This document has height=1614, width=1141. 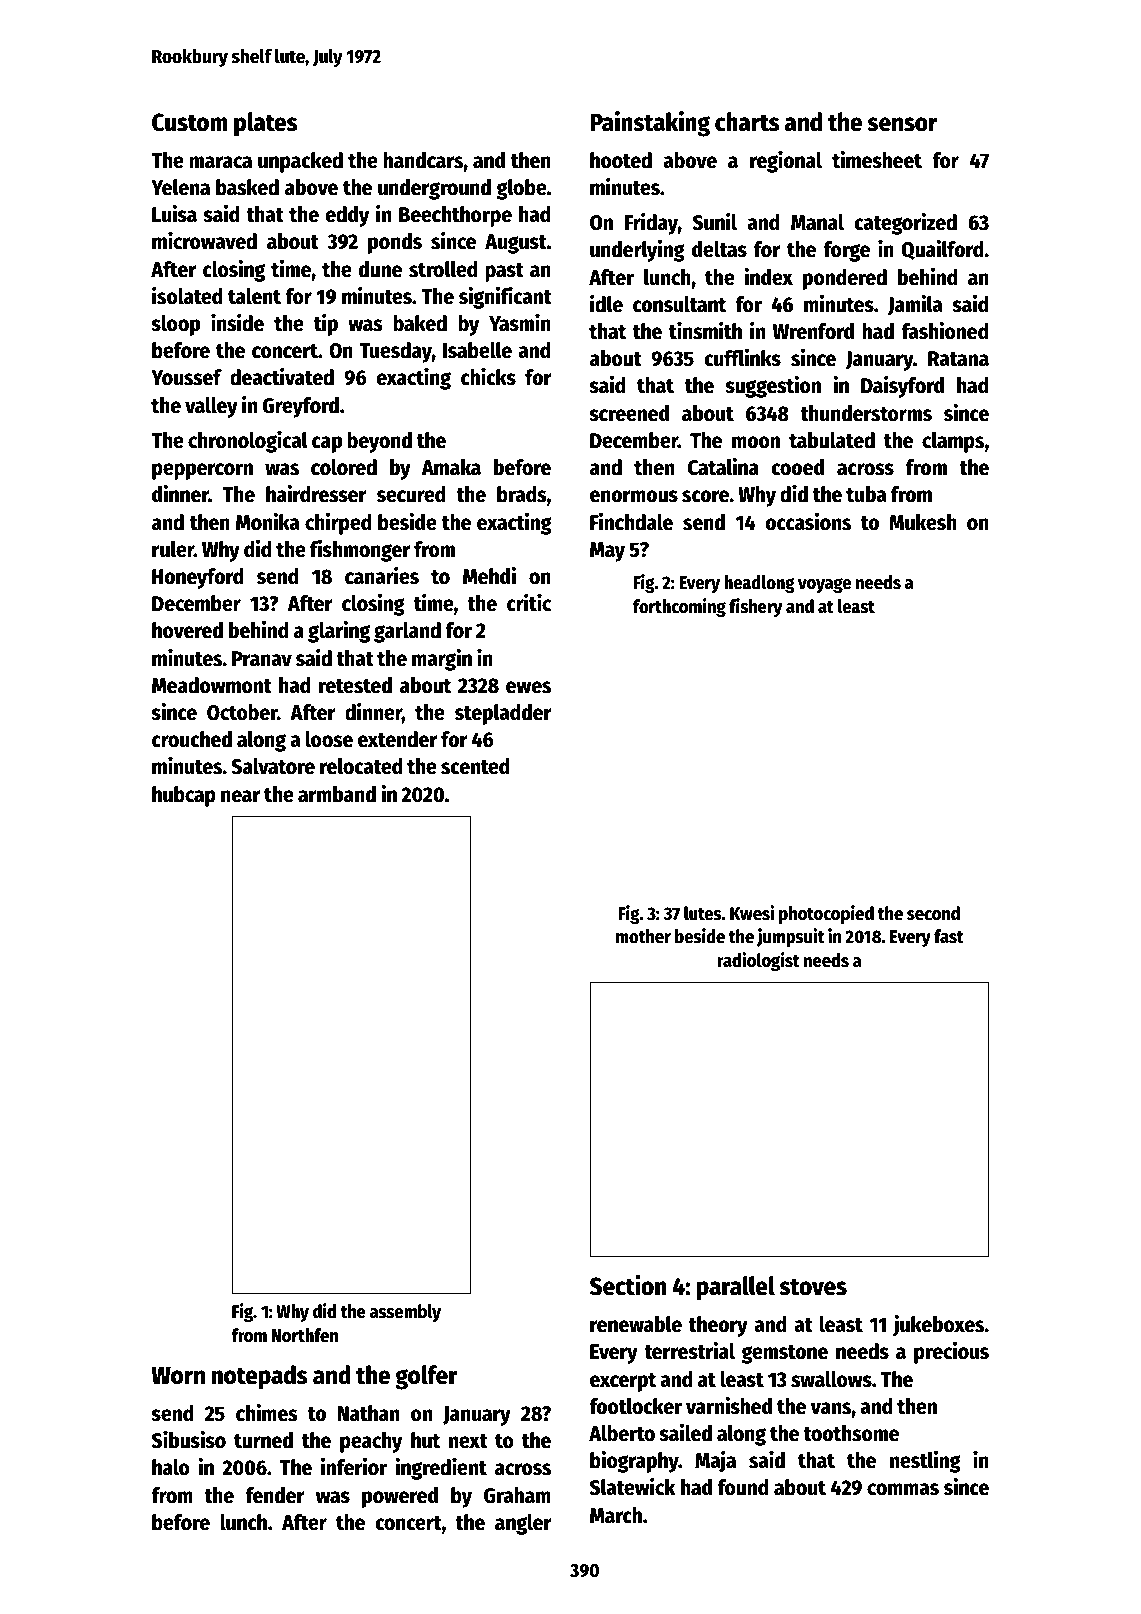 What do you see at coordinates (723, 467) in the document?
I see `Catalina` at bounding box center [723, 467].
